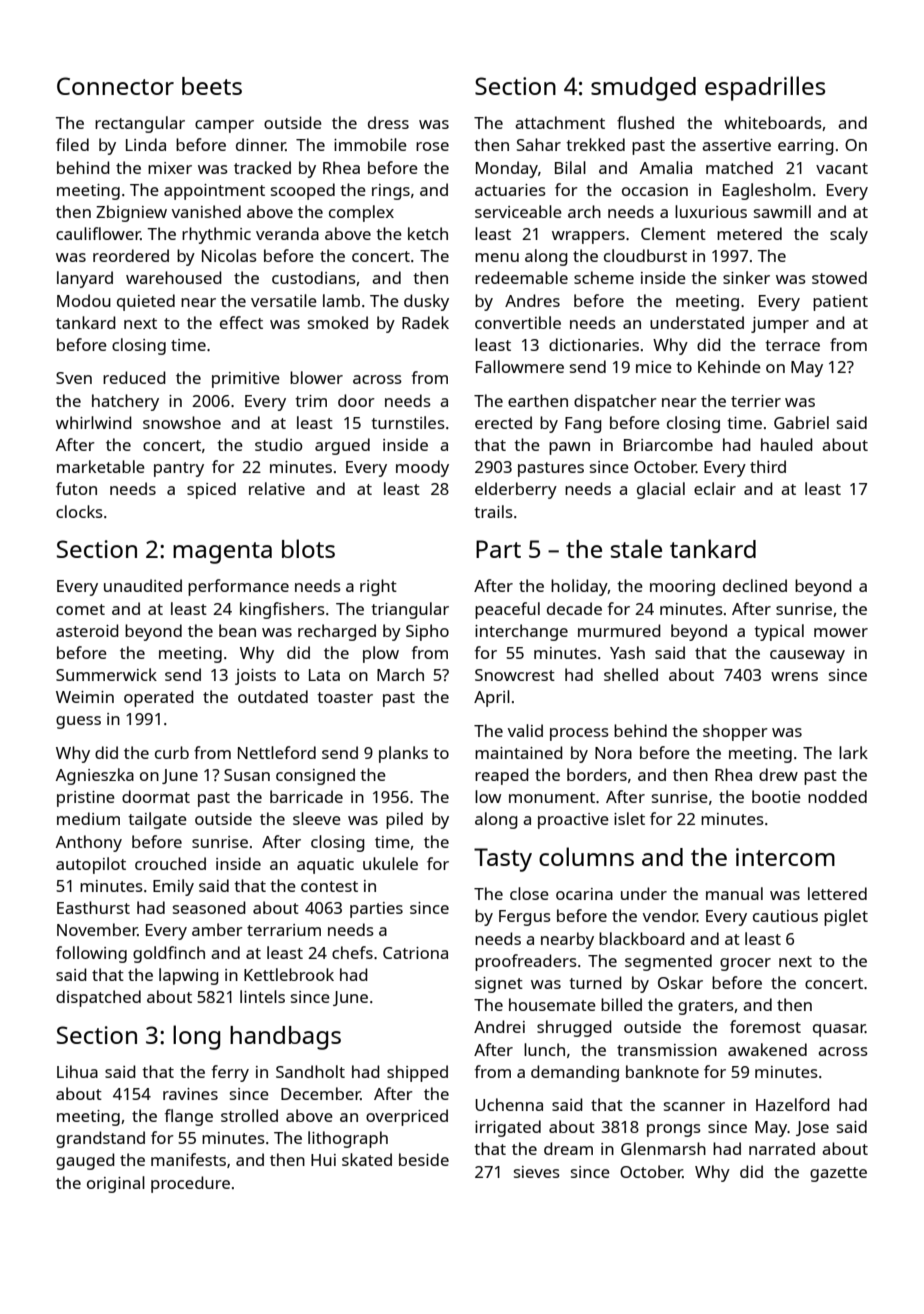 This page has width=924, height=1314. What do you see at coordinates (255, 677) in the page?
I see `joists` at bounding box center [255, 677].
